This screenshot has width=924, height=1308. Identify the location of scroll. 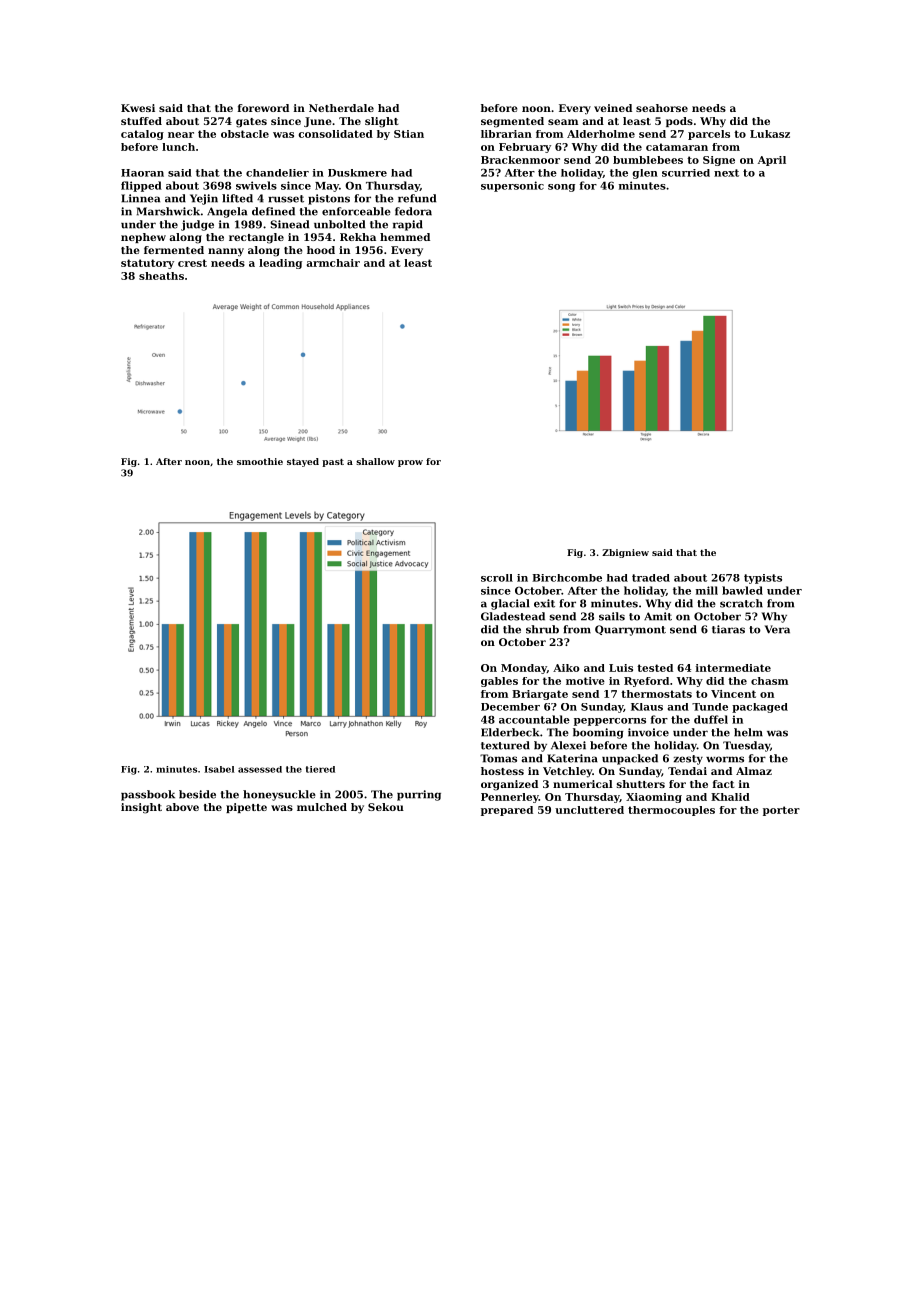
(497, 578).
